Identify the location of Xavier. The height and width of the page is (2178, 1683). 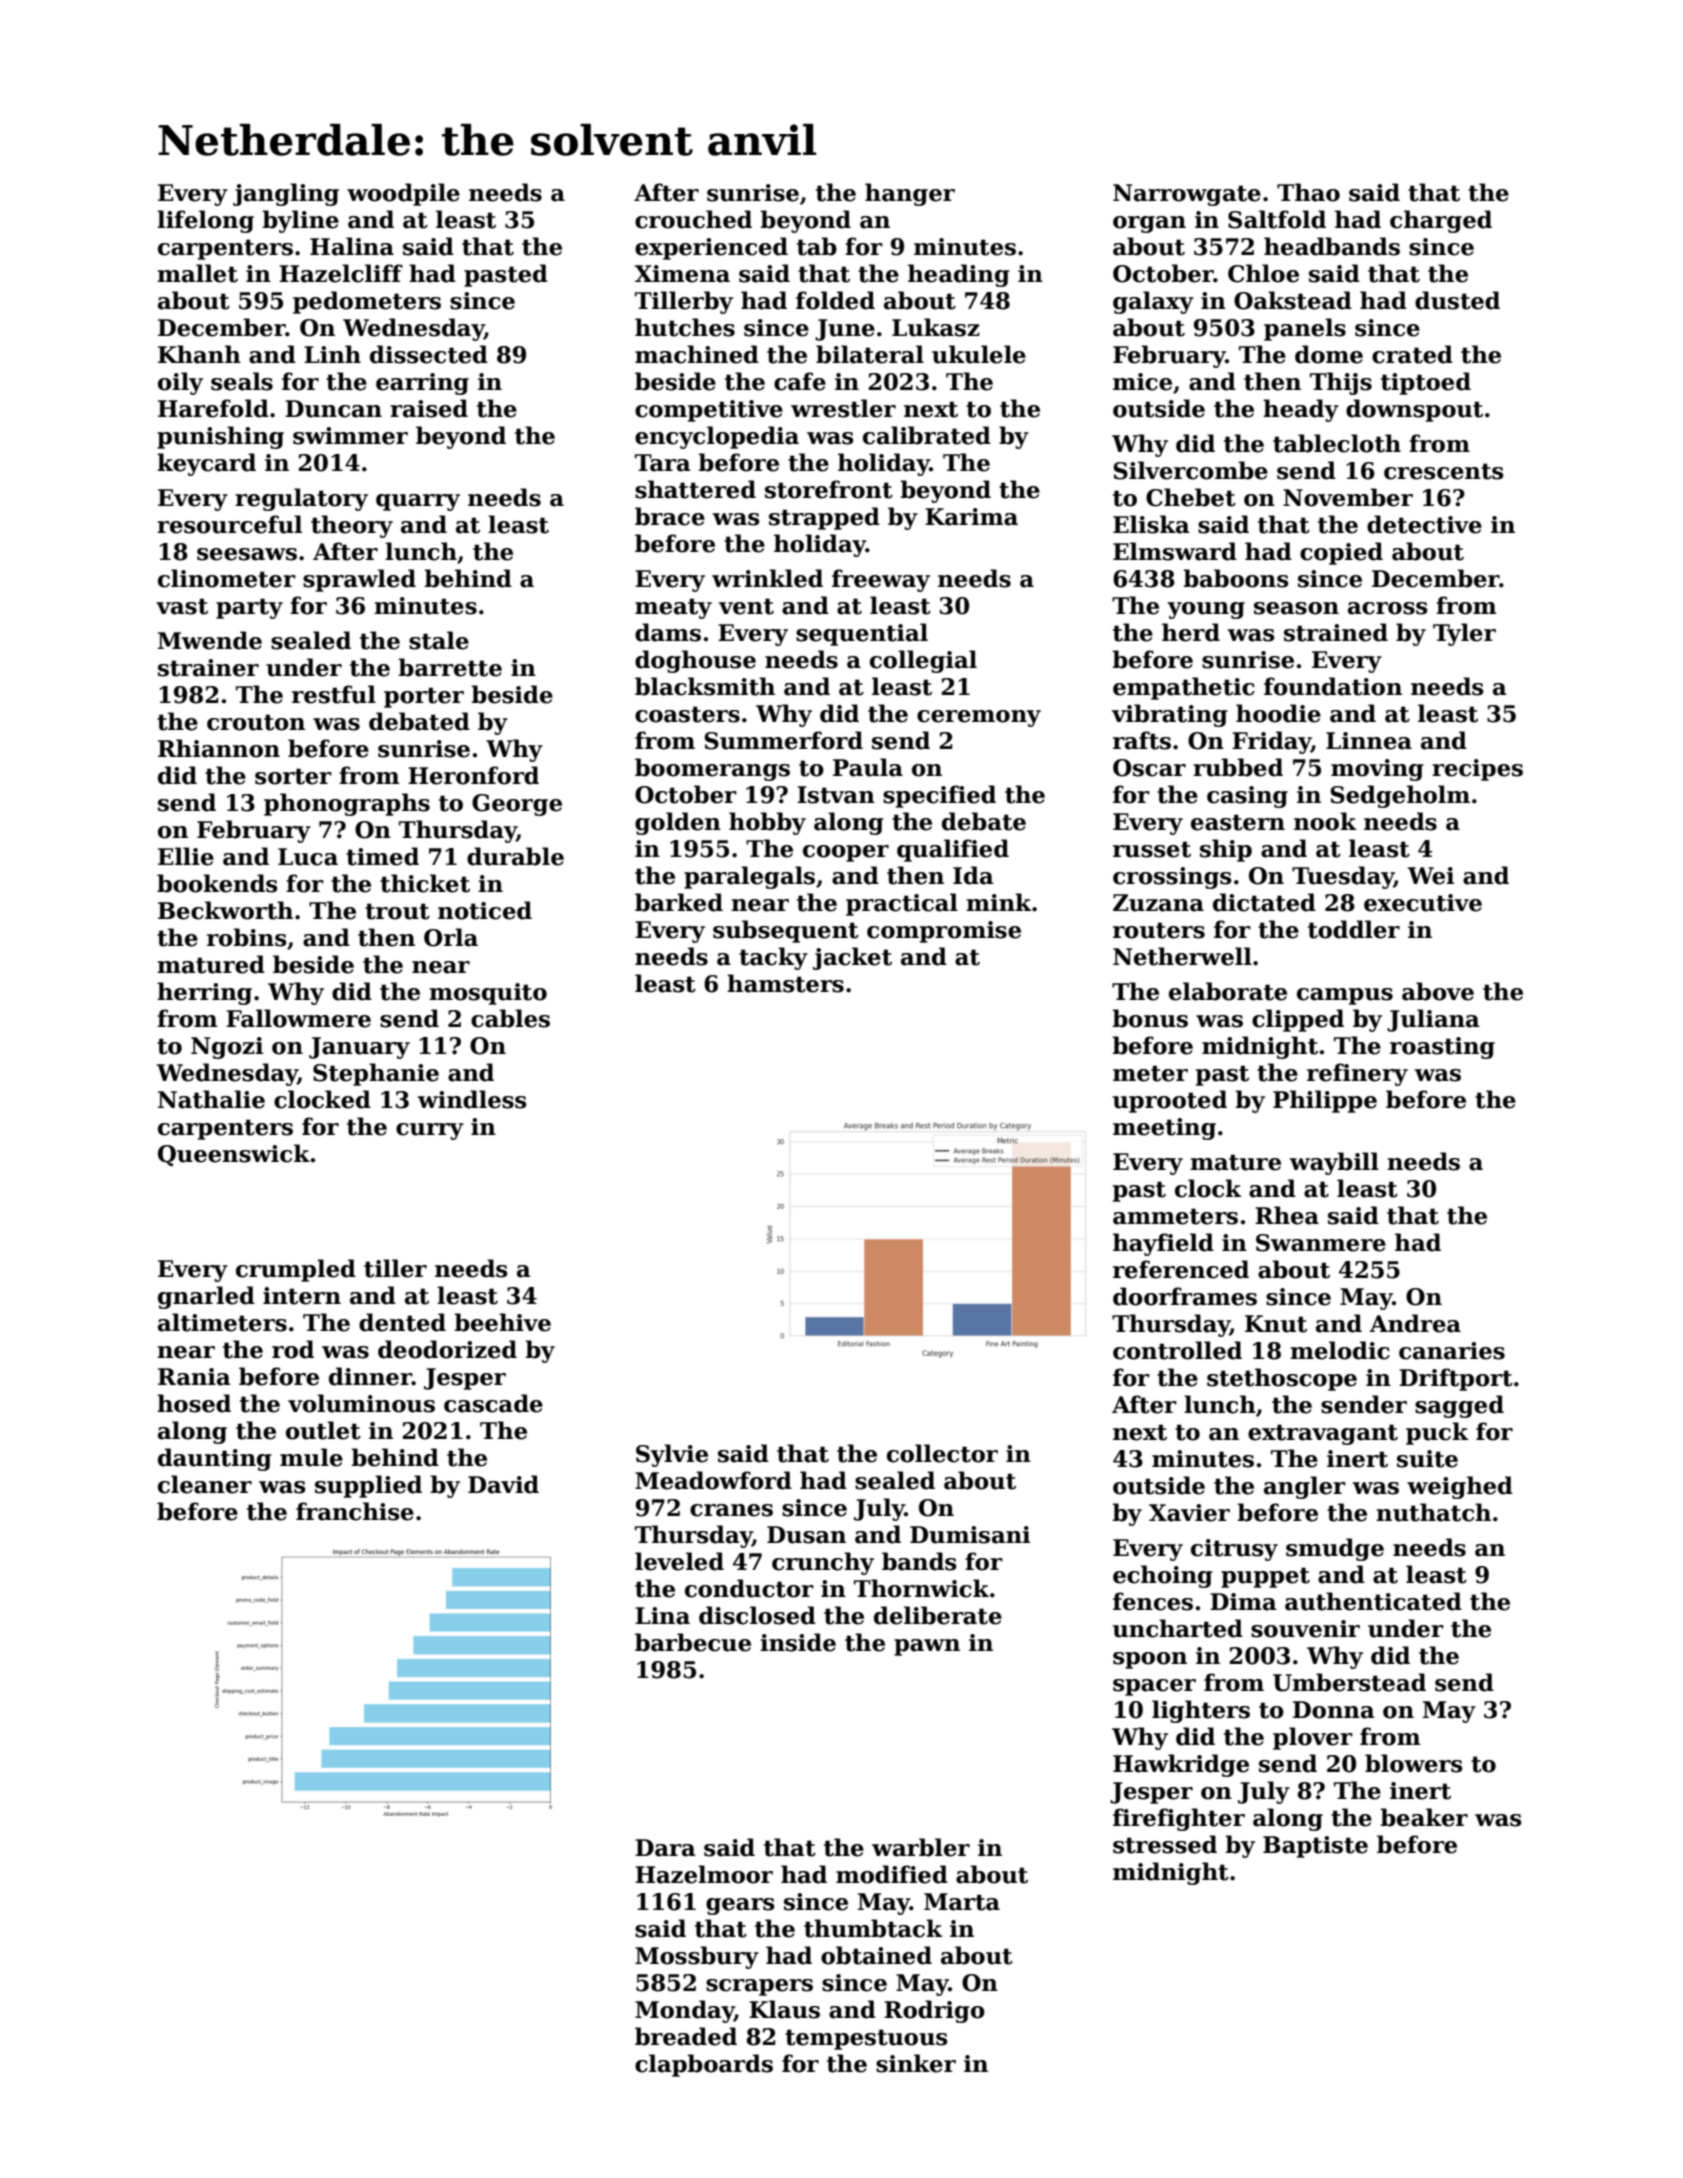
(1189, 1513).
